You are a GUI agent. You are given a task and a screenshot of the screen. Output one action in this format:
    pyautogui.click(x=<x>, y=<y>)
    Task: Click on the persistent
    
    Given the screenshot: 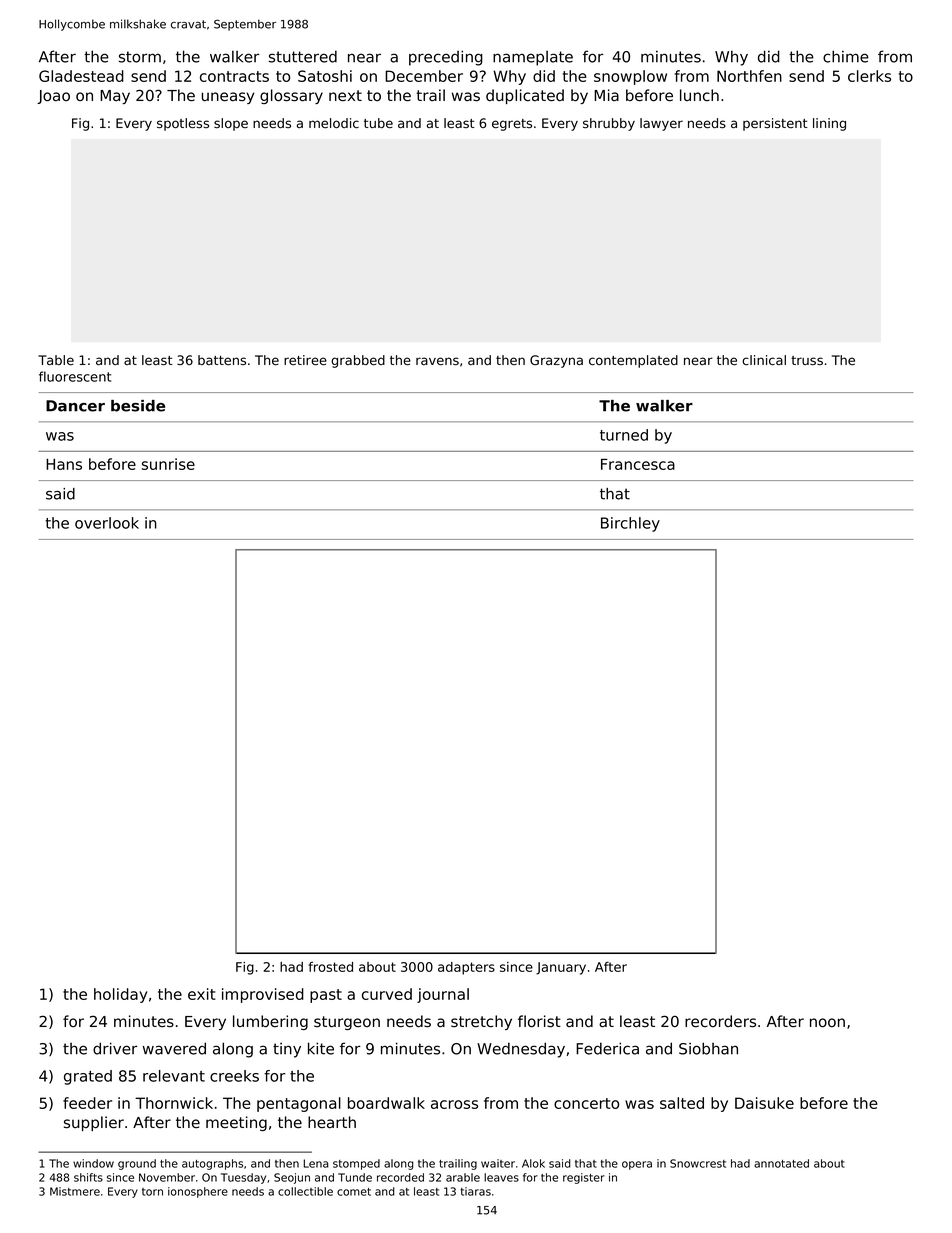 What is the action you would take?
    pyautogui.click(x=775, y=124)
